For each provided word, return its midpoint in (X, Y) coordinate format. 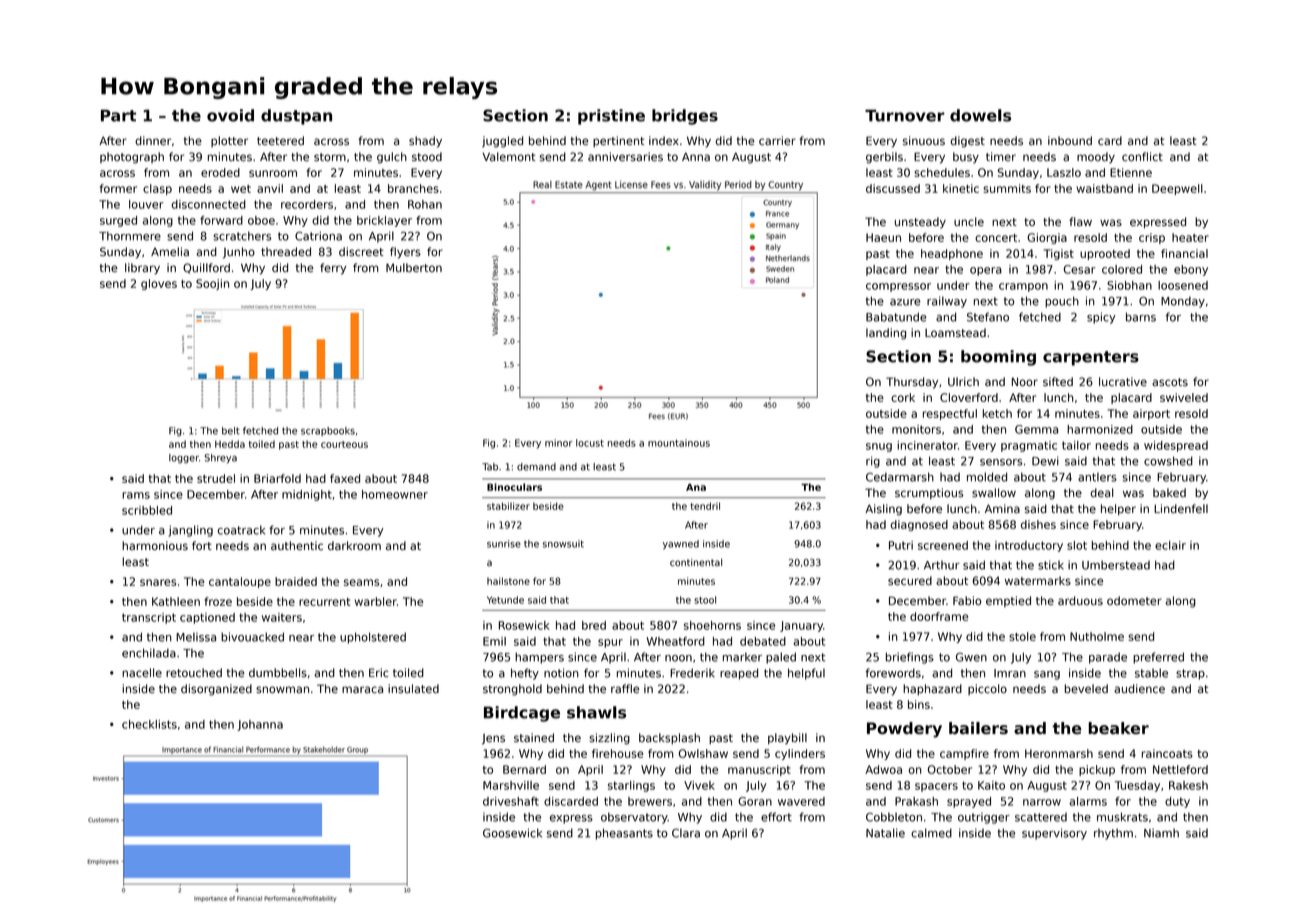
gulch (392, 158)
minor (559, 443)
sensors (1001, 462)
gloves (159, 284)
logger (184, 459)
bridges (685, 117)
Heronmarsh (1059, 753)
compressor (898, 287)
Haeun (883, 237)
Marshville (511, 785)
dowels (980, 115)
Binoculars (514, 487)
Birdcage (522, 714)
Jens (493, 739)
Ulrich (963, 382)
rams (136, 495)
